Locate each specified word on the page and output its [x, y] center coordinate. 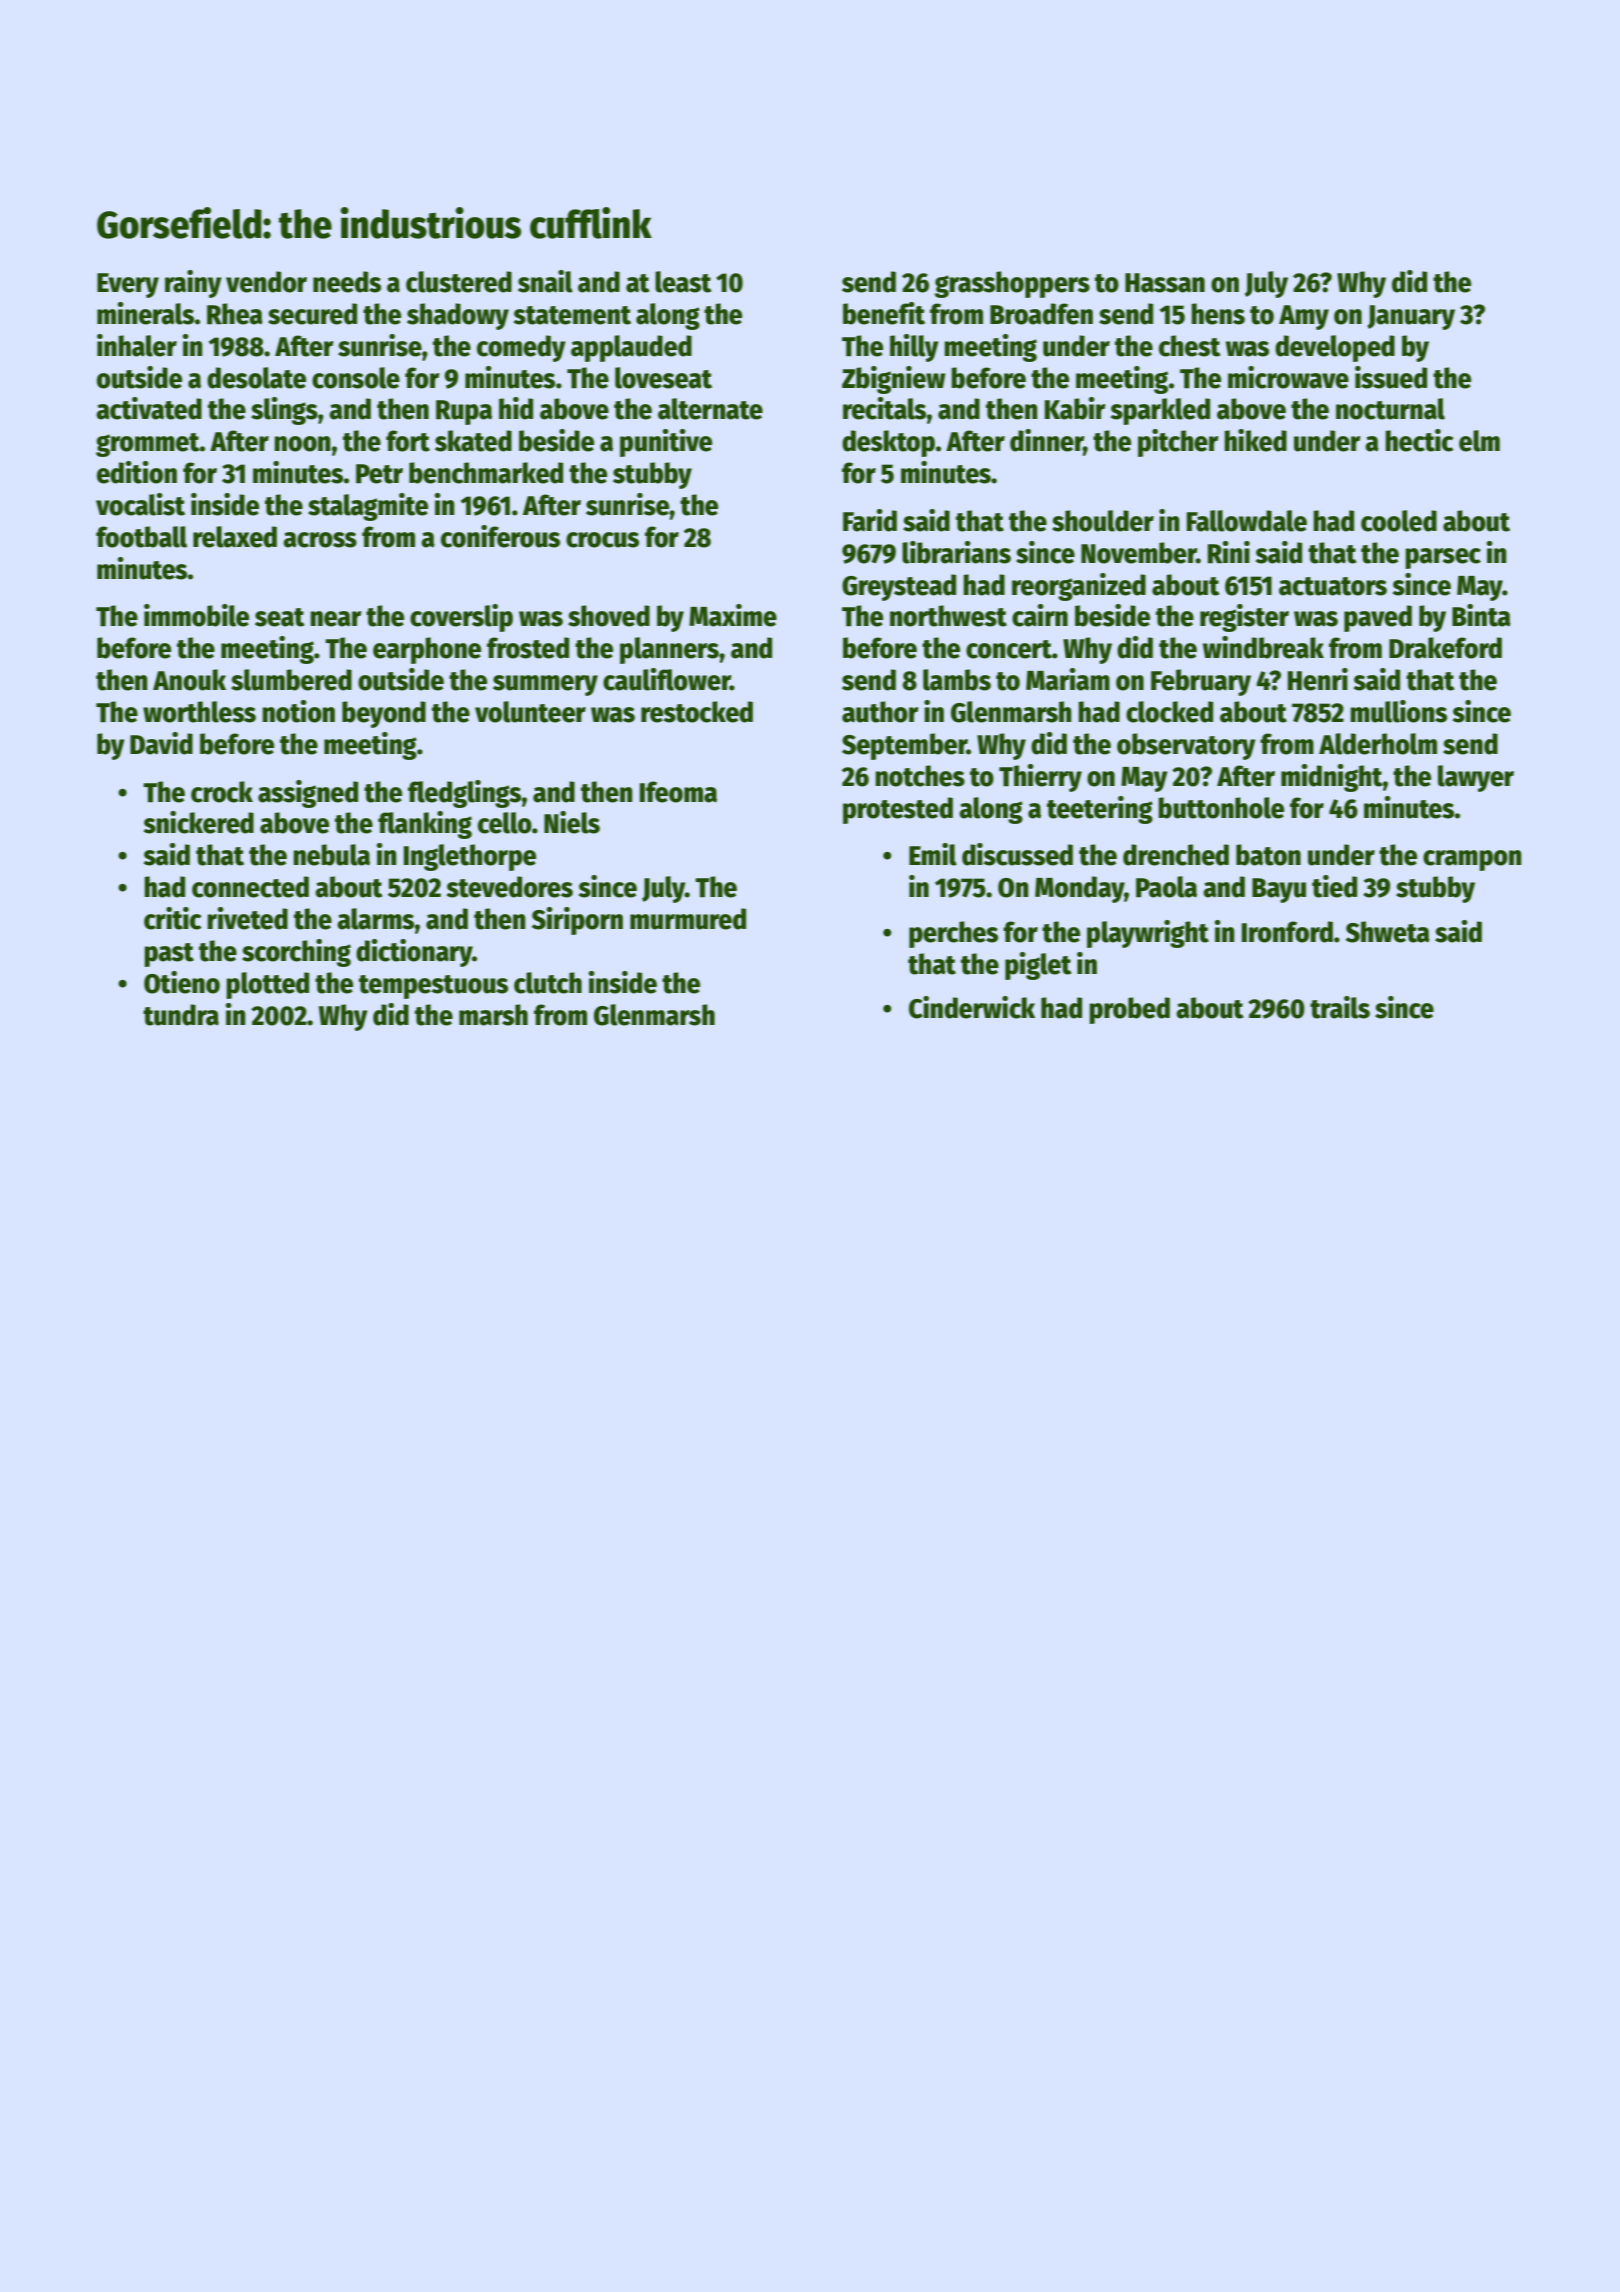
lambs [957, 680]
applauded [631, 348]
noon [302, 444]
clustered [459, 282]
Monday [1079, 889]
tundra [181, 1015]
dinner [1047, 441]
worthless [199, 712]
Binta [1481, 615]
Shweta [1388, 932]
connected [250, 887]
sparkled [1160, 411]
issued [1391, 377]
